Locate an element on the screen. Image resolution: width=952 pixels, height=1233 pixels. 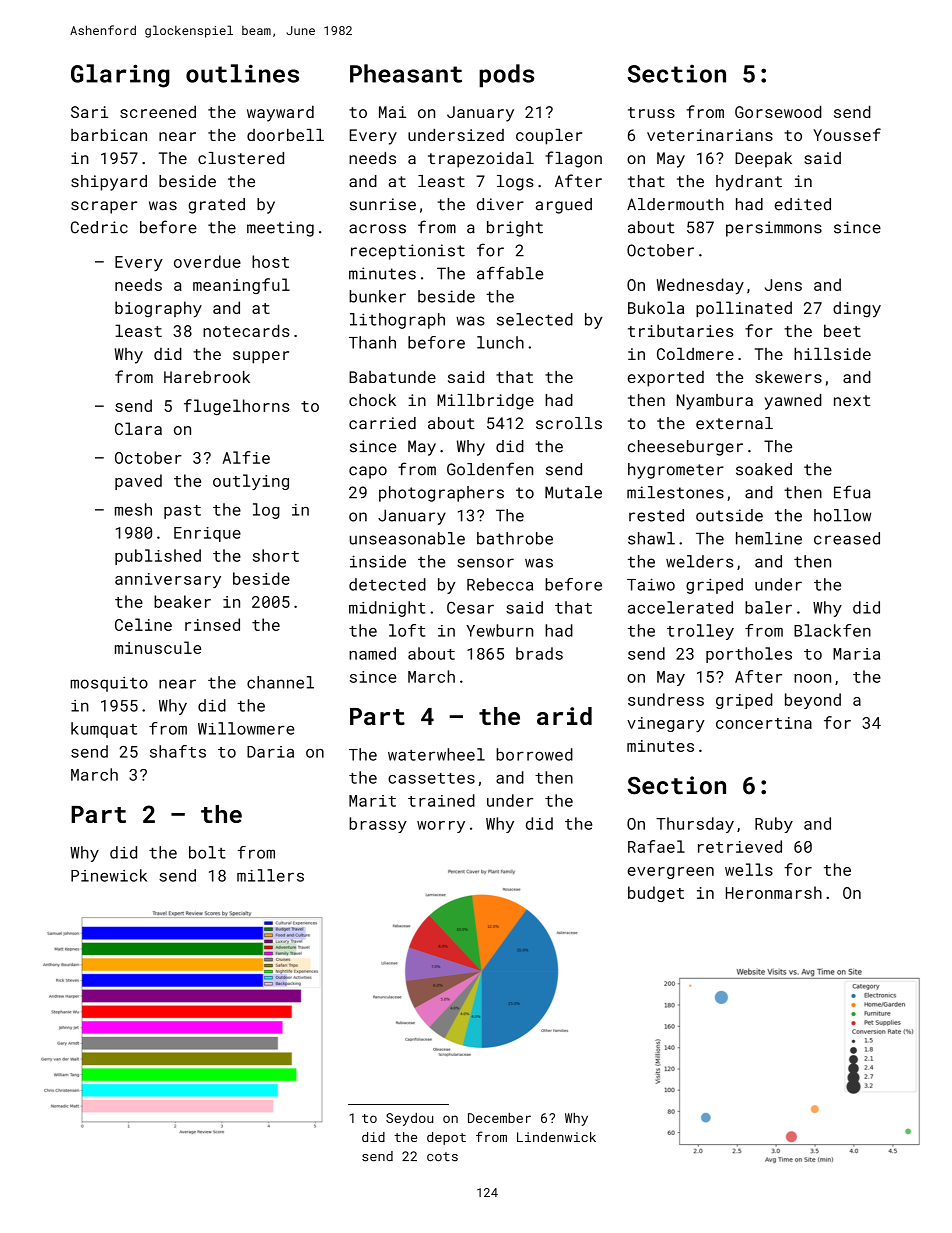
portholes is located at coordinates (749, 655).
